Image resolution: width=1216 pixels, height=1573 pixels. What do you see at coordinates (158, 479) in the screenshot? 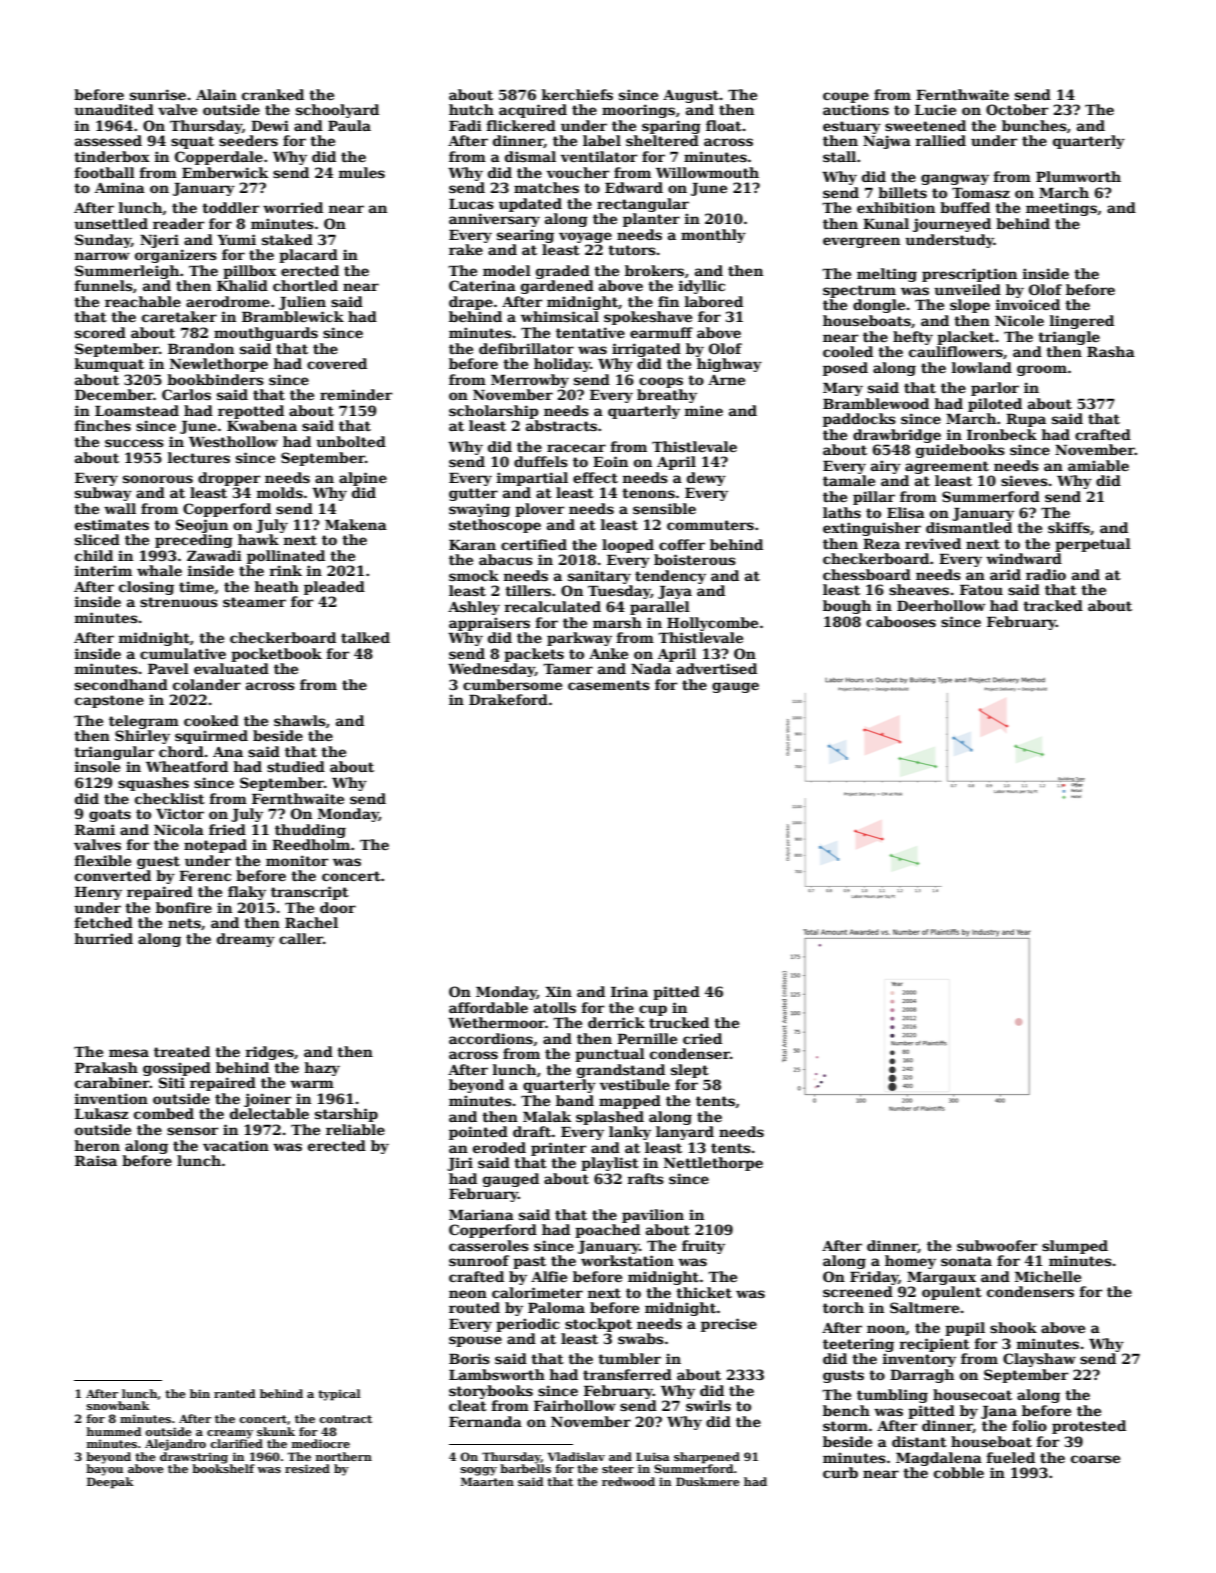
I see `sonorous` at bounding box center [158, 479].
